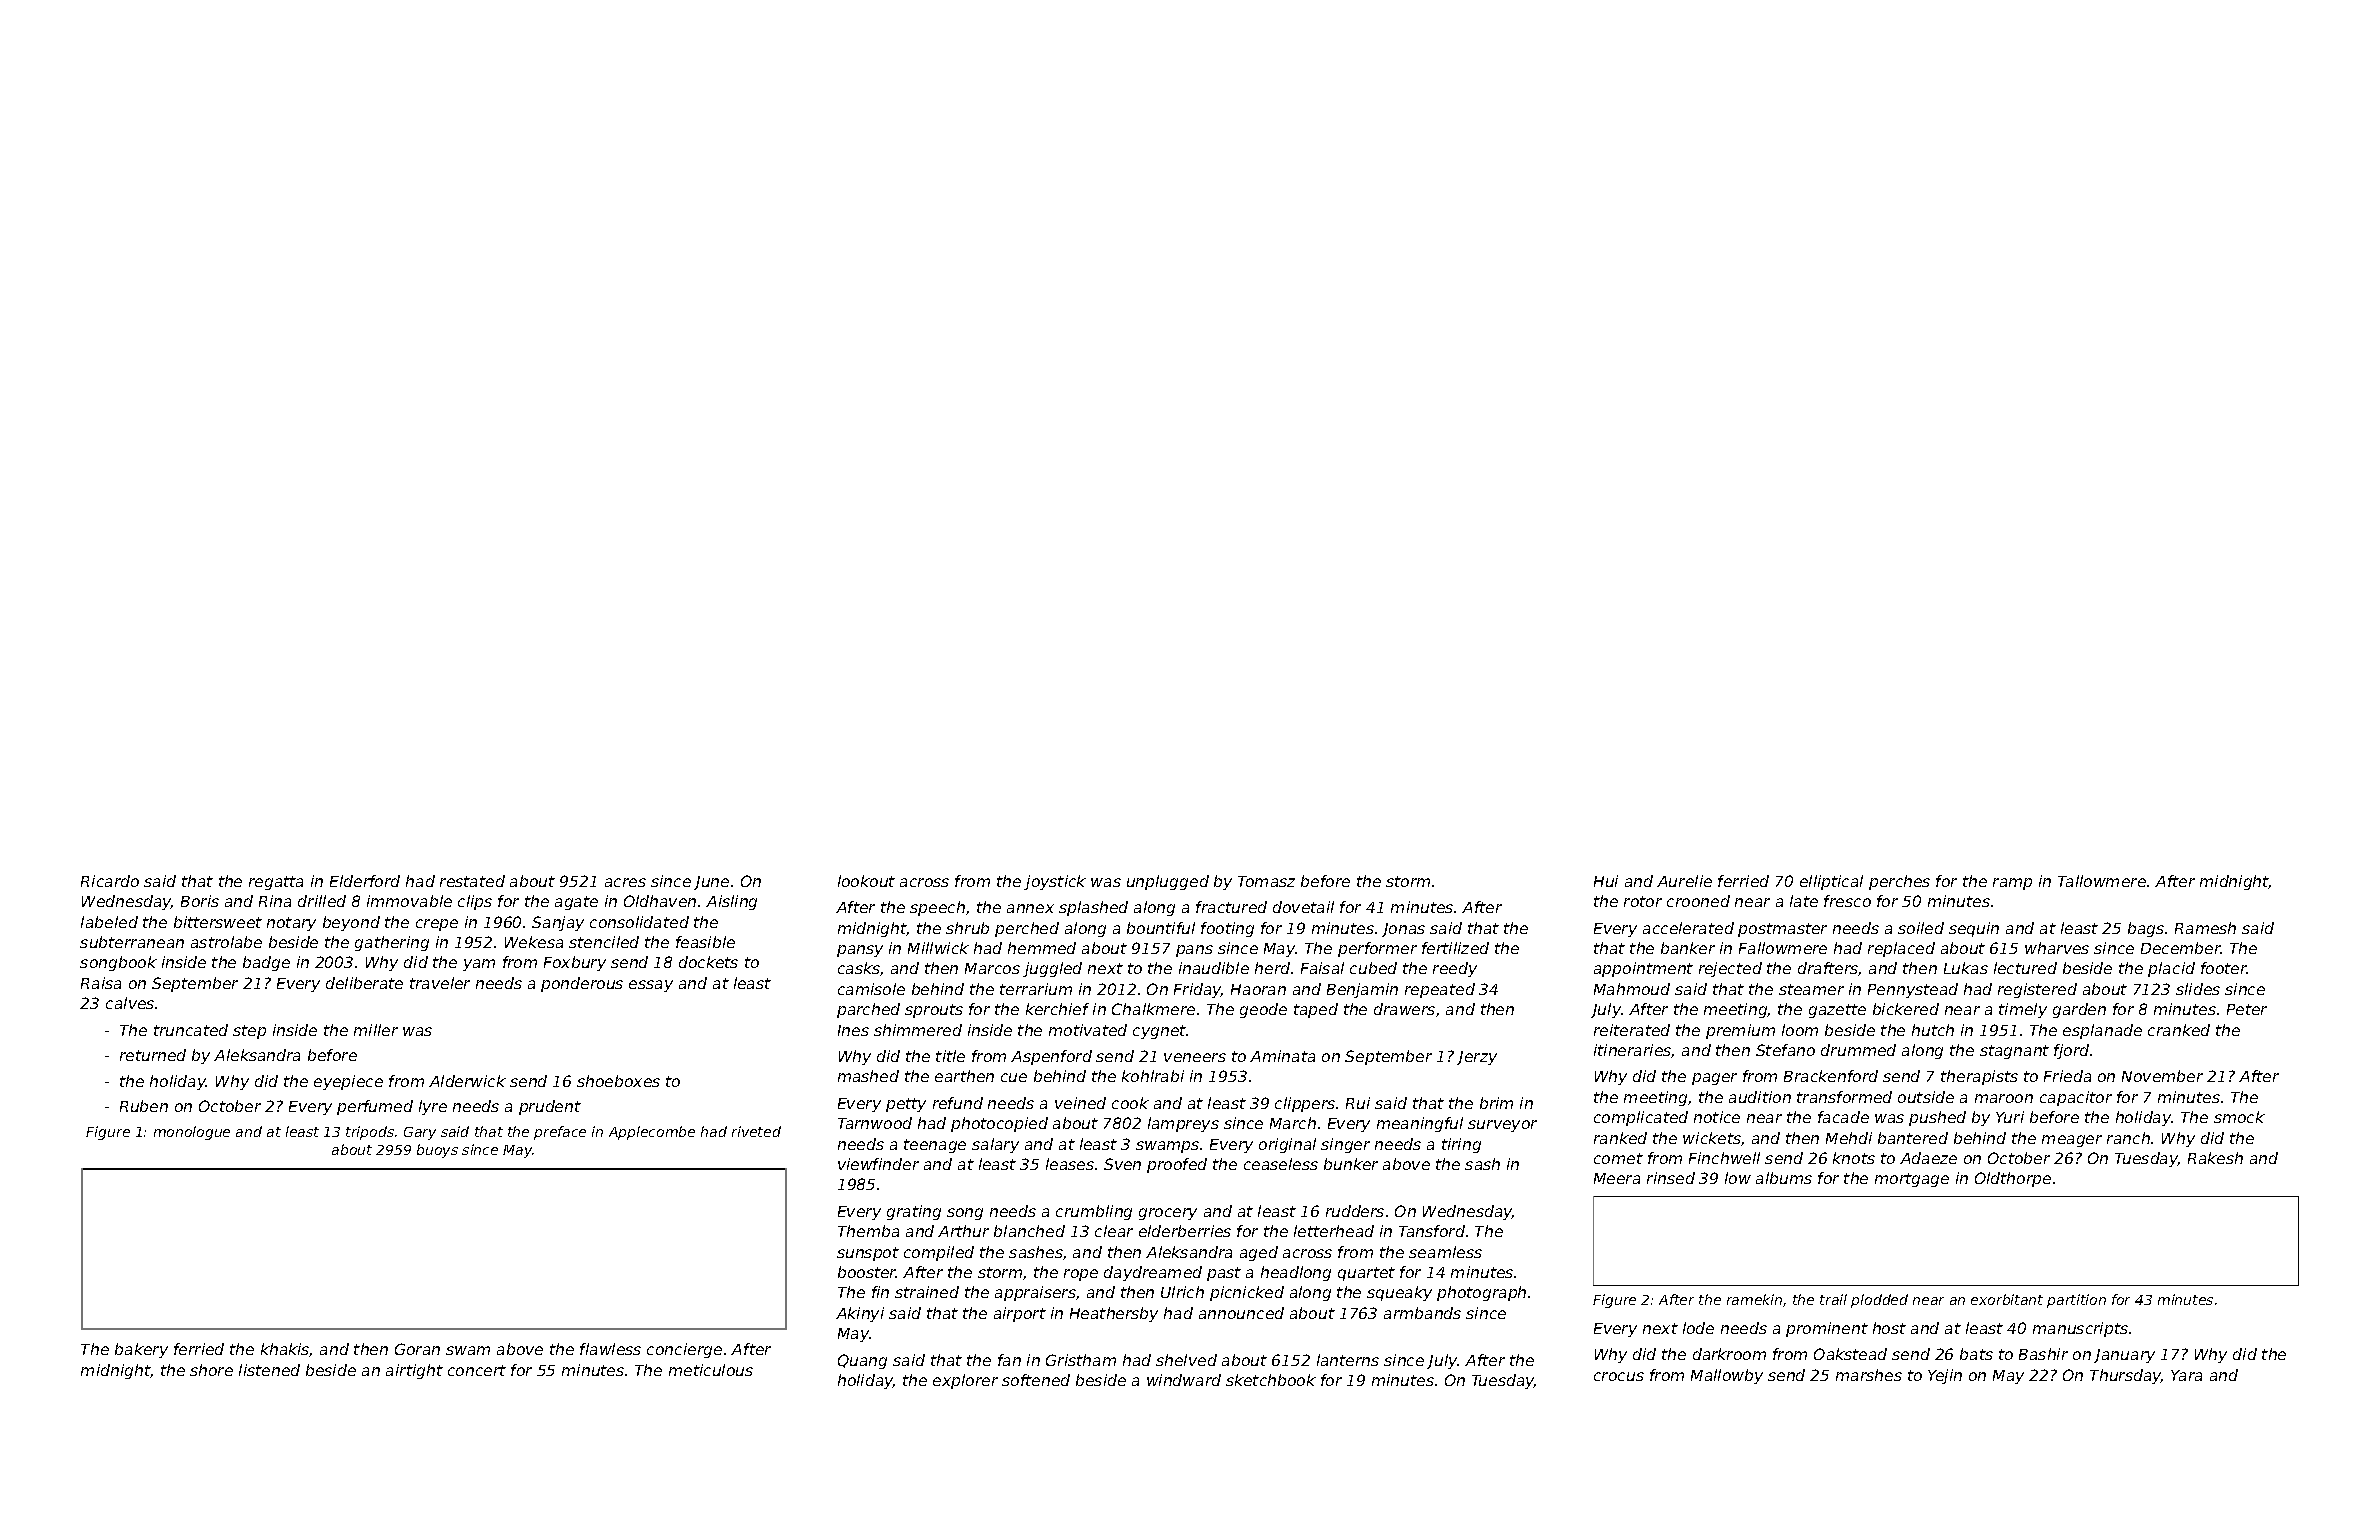 The image size is (2380, 1540). What do you see at coordinates (2205, 928) in the screenshot?
I see `Ramesh` at bounding box center [2205, 928].
